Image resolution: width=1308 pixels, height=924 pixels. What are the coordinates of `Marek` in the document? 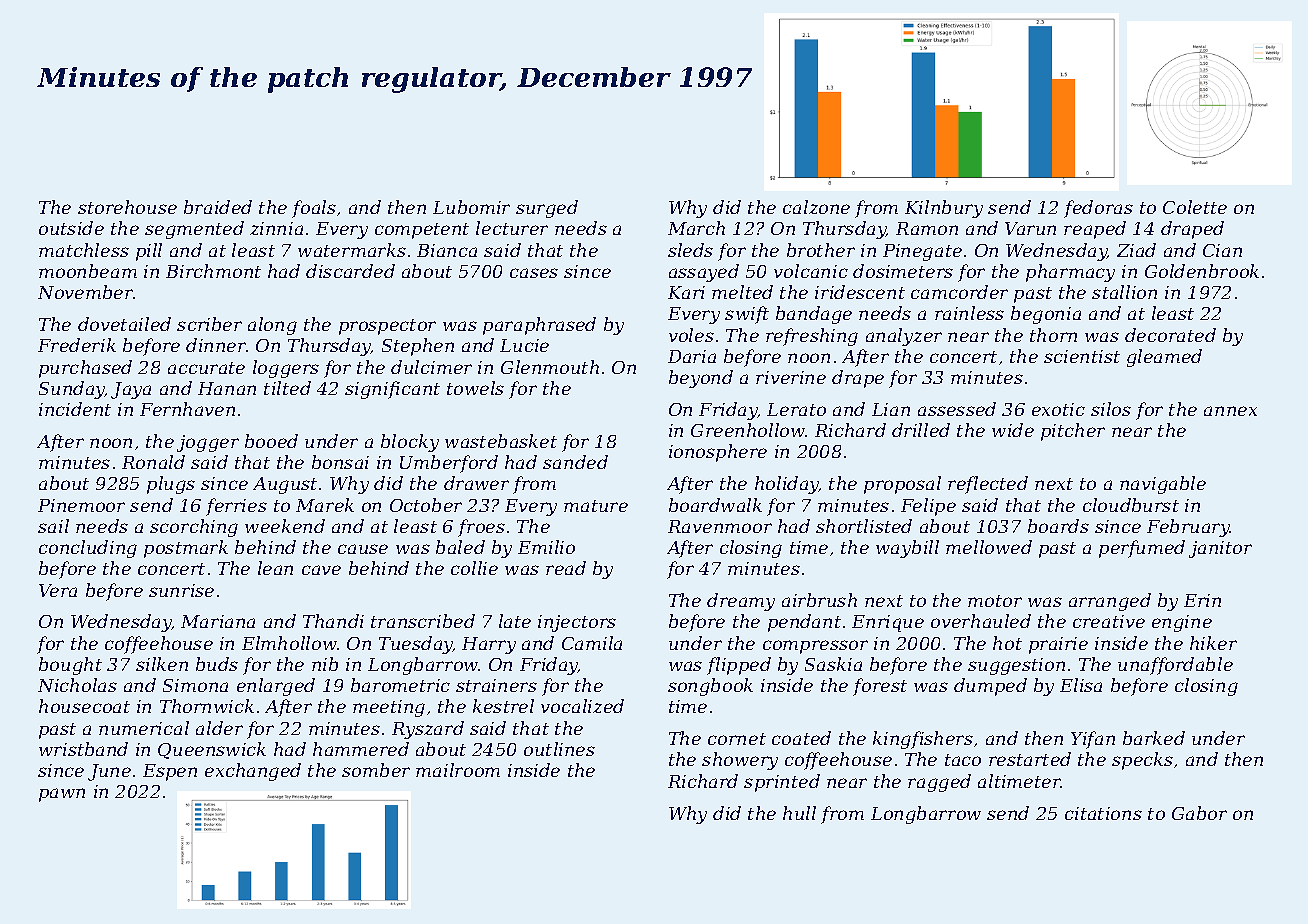 It's located at (325, 505).
